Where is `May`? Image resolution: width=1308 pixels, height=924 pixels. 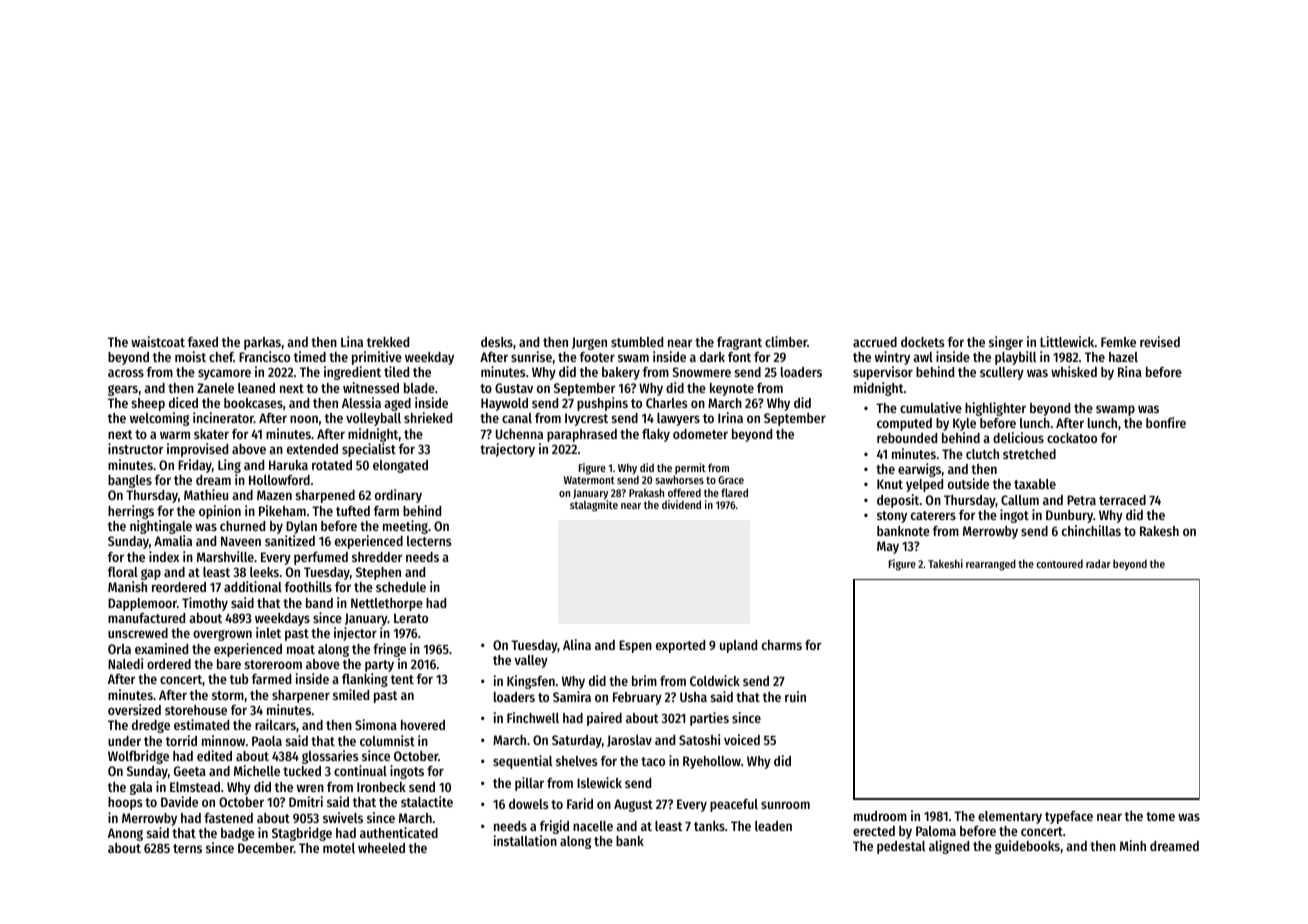 May is located at coordinates (888, 547).
